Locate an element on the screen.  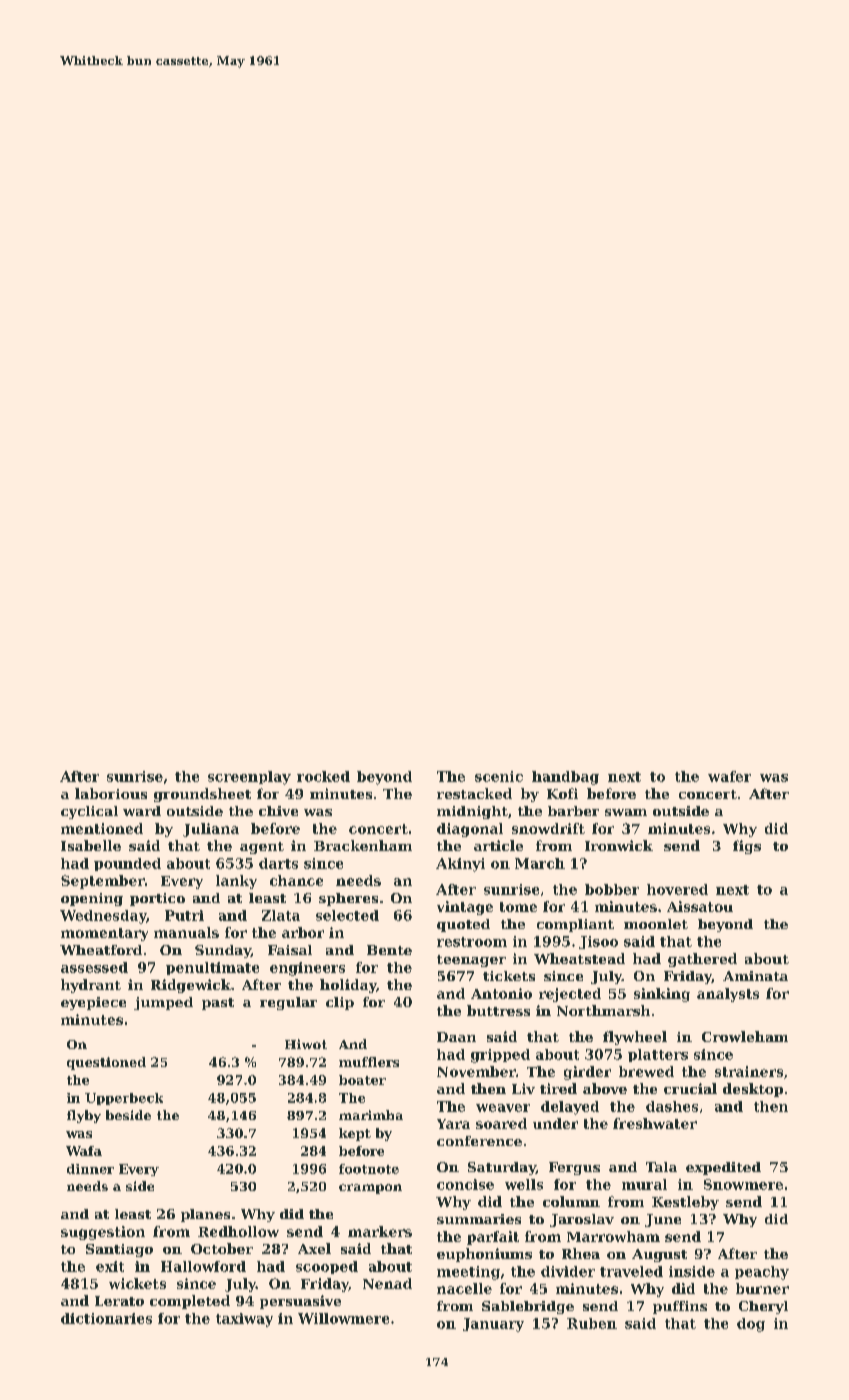
rocked is located at coordinates (323, 776).
